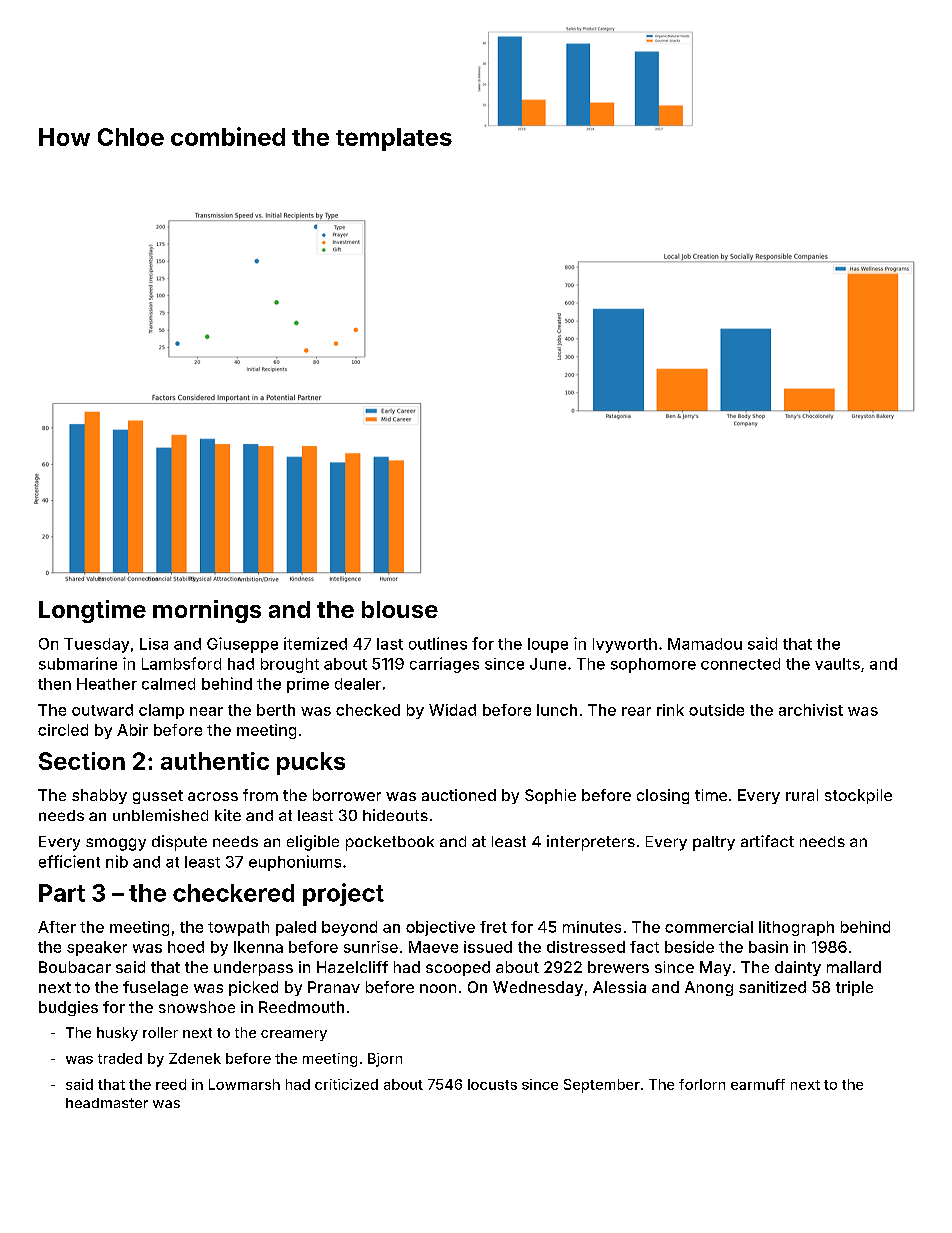 The width and height of the screenshot is (952, 1233). What do you see at coordinates (740, 664) in the screenshot?
I see `connected` at bounding box center [740, 664].
